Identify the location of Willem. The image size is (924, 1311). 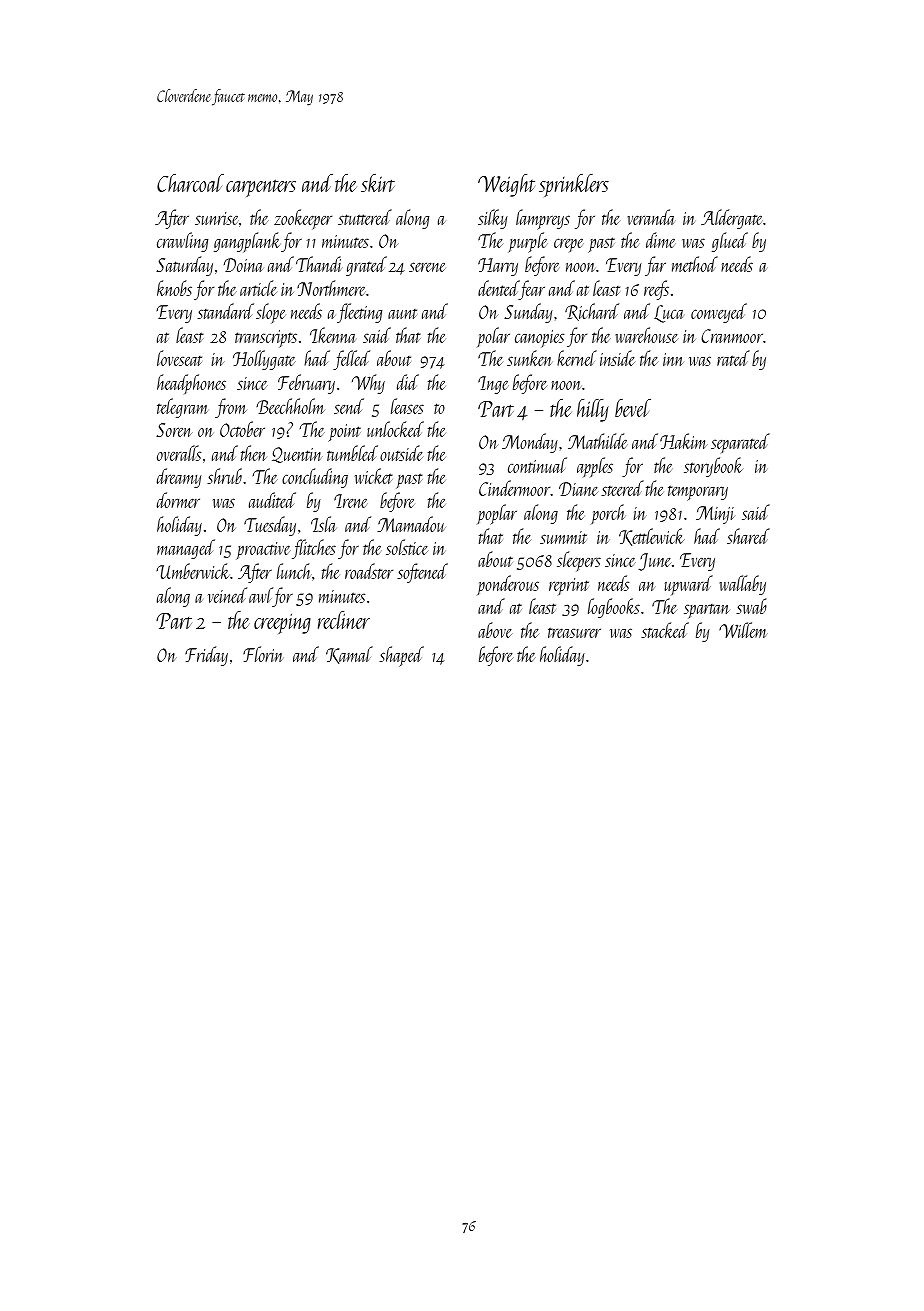
(743, 630).
